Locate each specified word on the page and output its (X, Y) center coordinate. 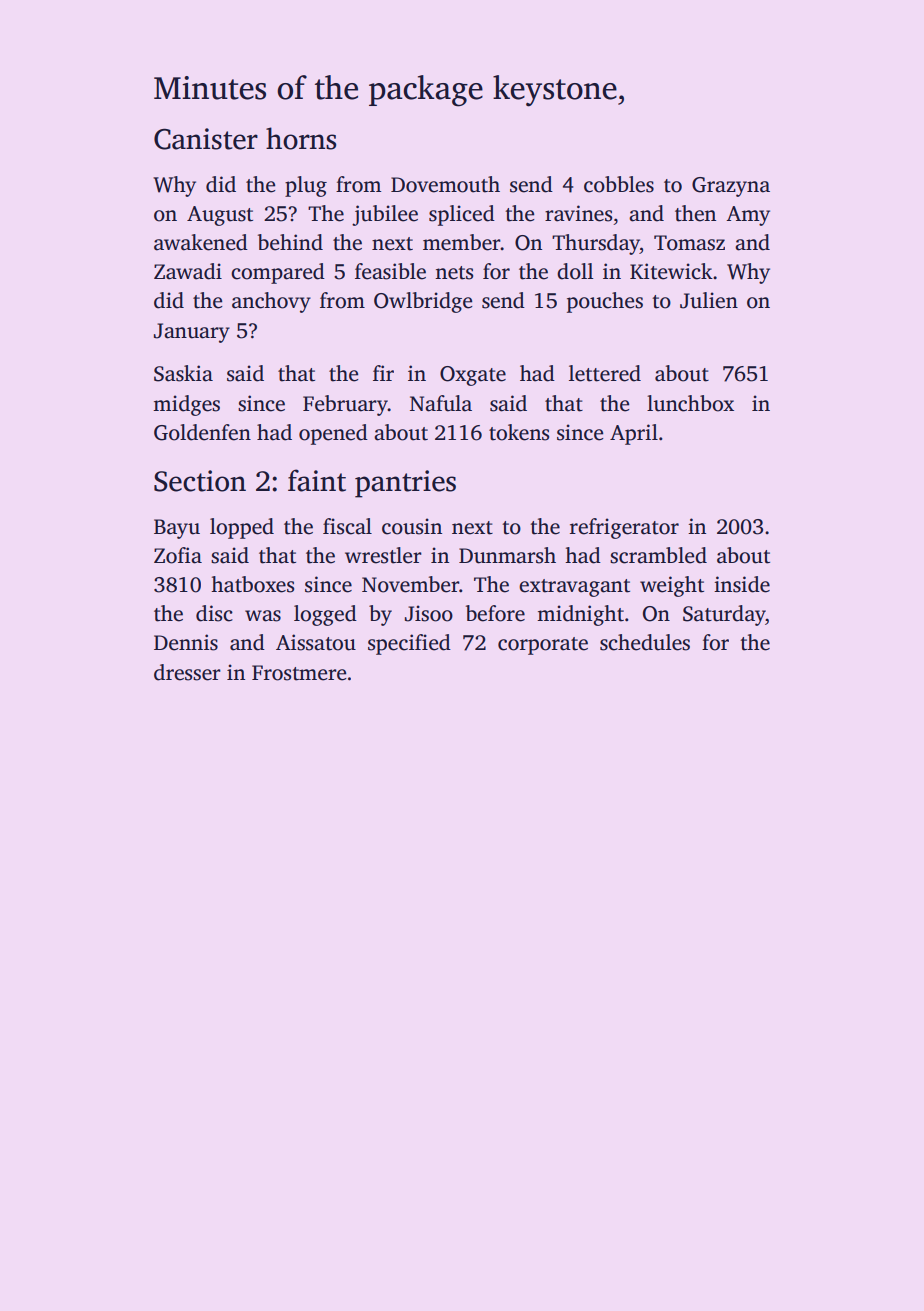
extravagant (574, 588)
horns (301, 138)
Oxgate (473, 376)
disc (214, 613)
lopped (242, 528)
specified (409, 644)
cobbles (619, 184)
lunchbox (690, 403)
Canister (206, 139)
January (192, 333)
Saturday (724, 615)
